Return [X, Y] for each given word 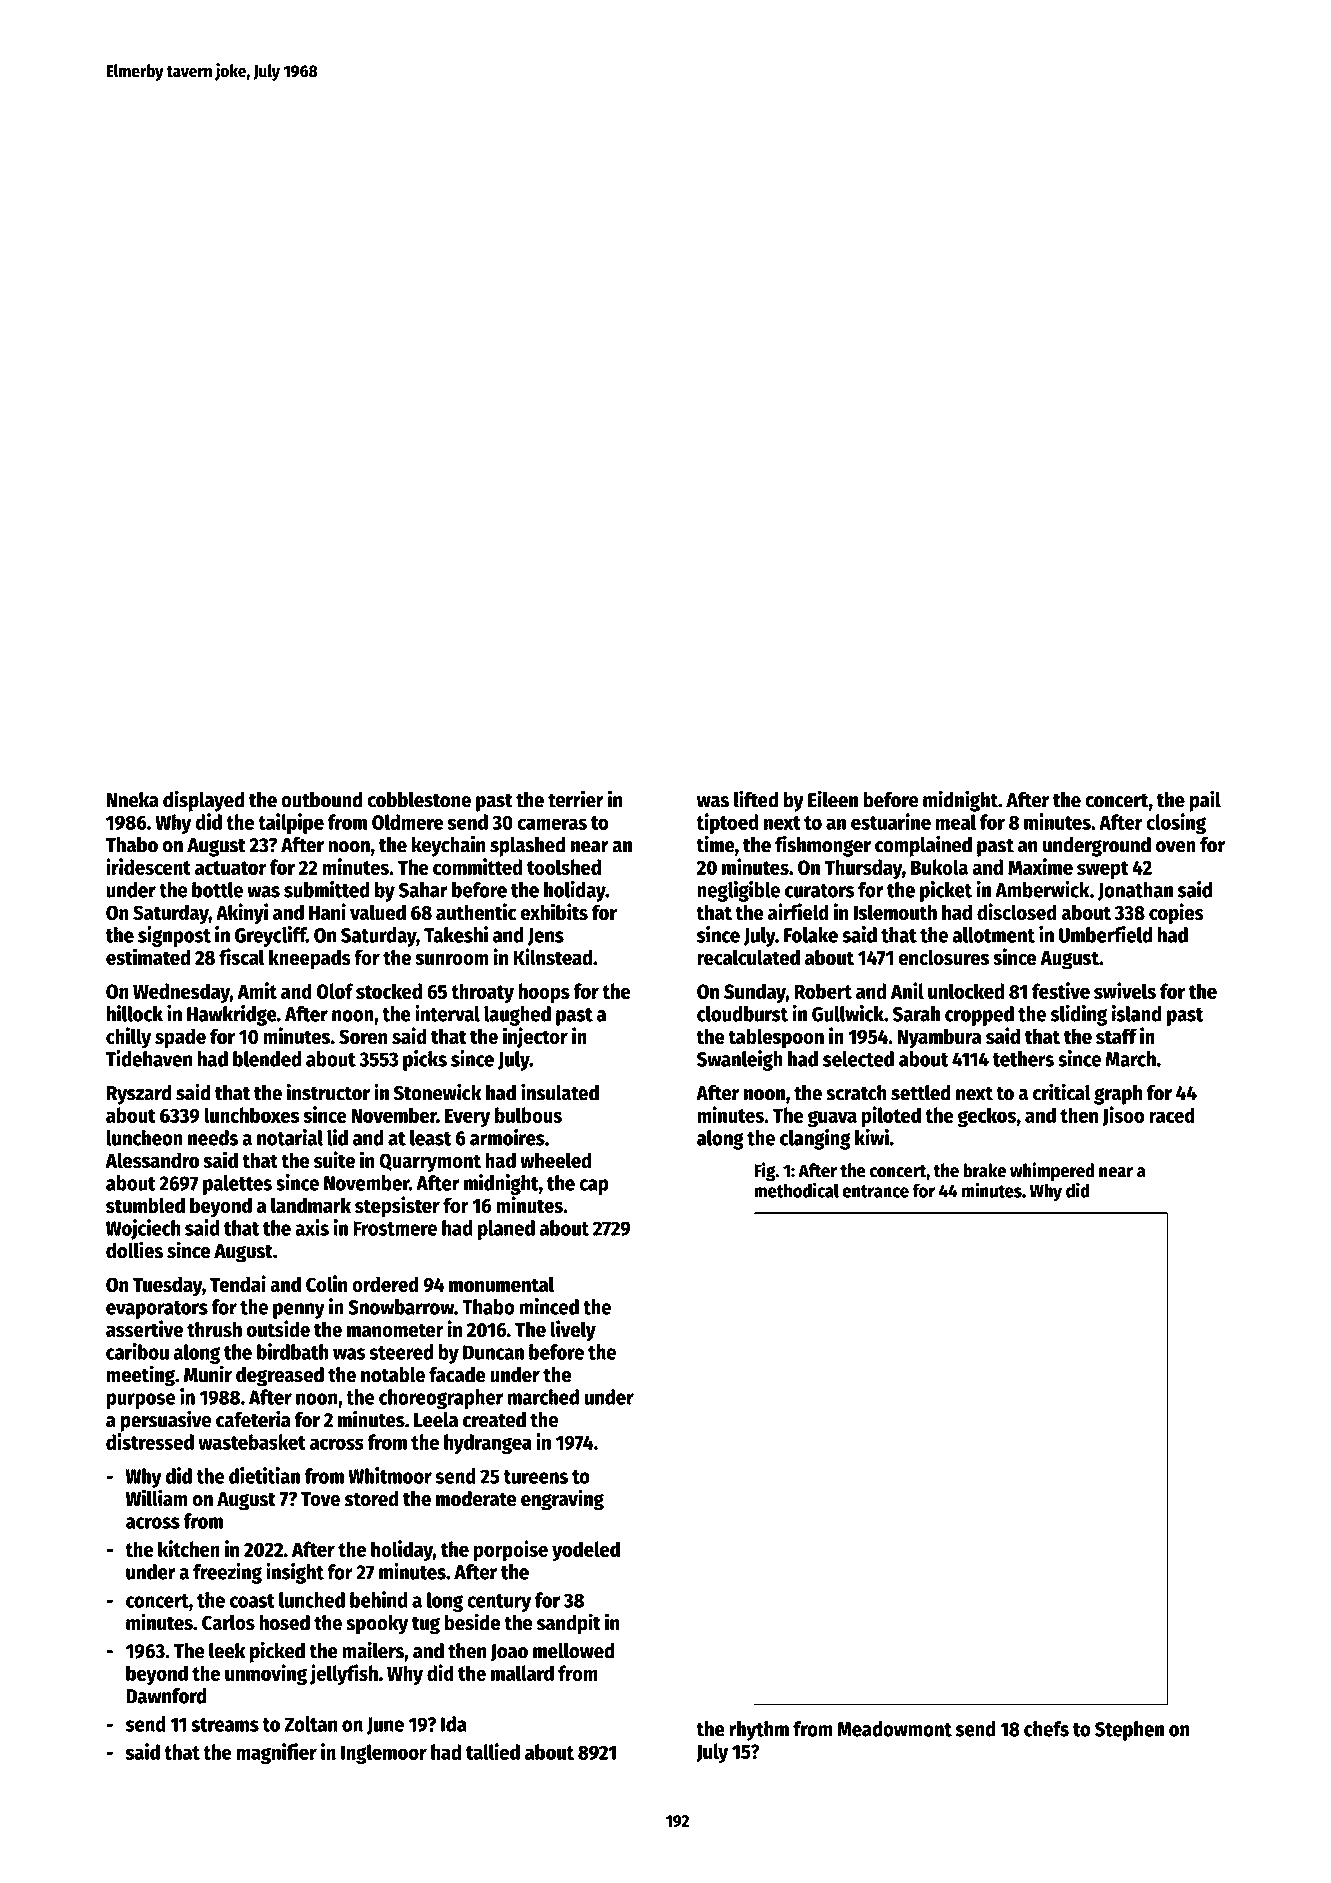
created [494, 1420]
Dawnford [166, 1696]
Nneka [132, 800]
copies [1176, 914]
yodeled [586, 1551]
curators [819, 891]
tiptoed [727, 823]
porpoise [511, 1550]
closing [1176, 823]
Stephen [1129, 1731]
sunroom [452, 960]
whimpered [1052, 1171]
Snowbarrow [401, 1307]
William [157, 1498]
